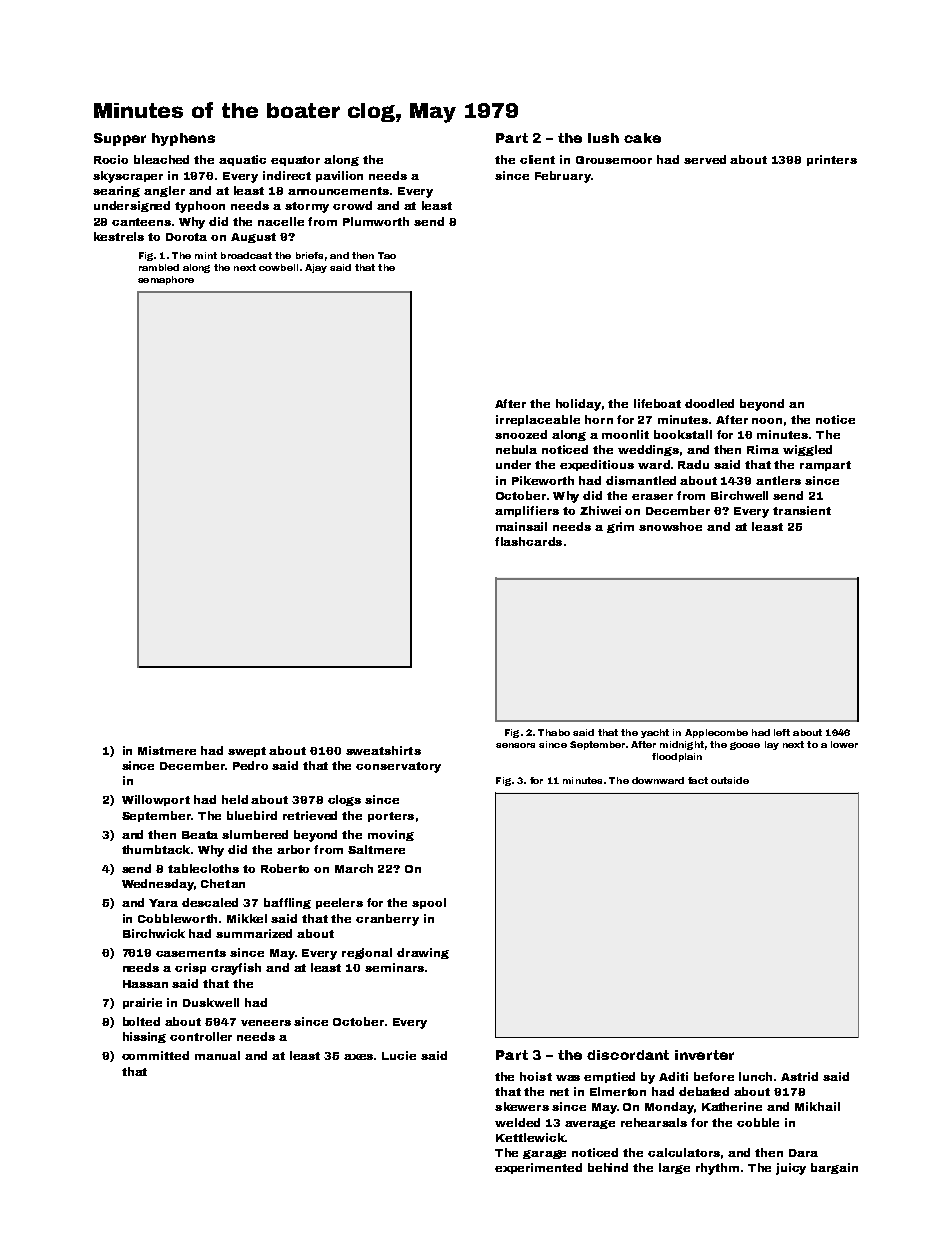 The height and width of the document is (1233, 952). I want to click on Mistmere, so click(167, 750).
